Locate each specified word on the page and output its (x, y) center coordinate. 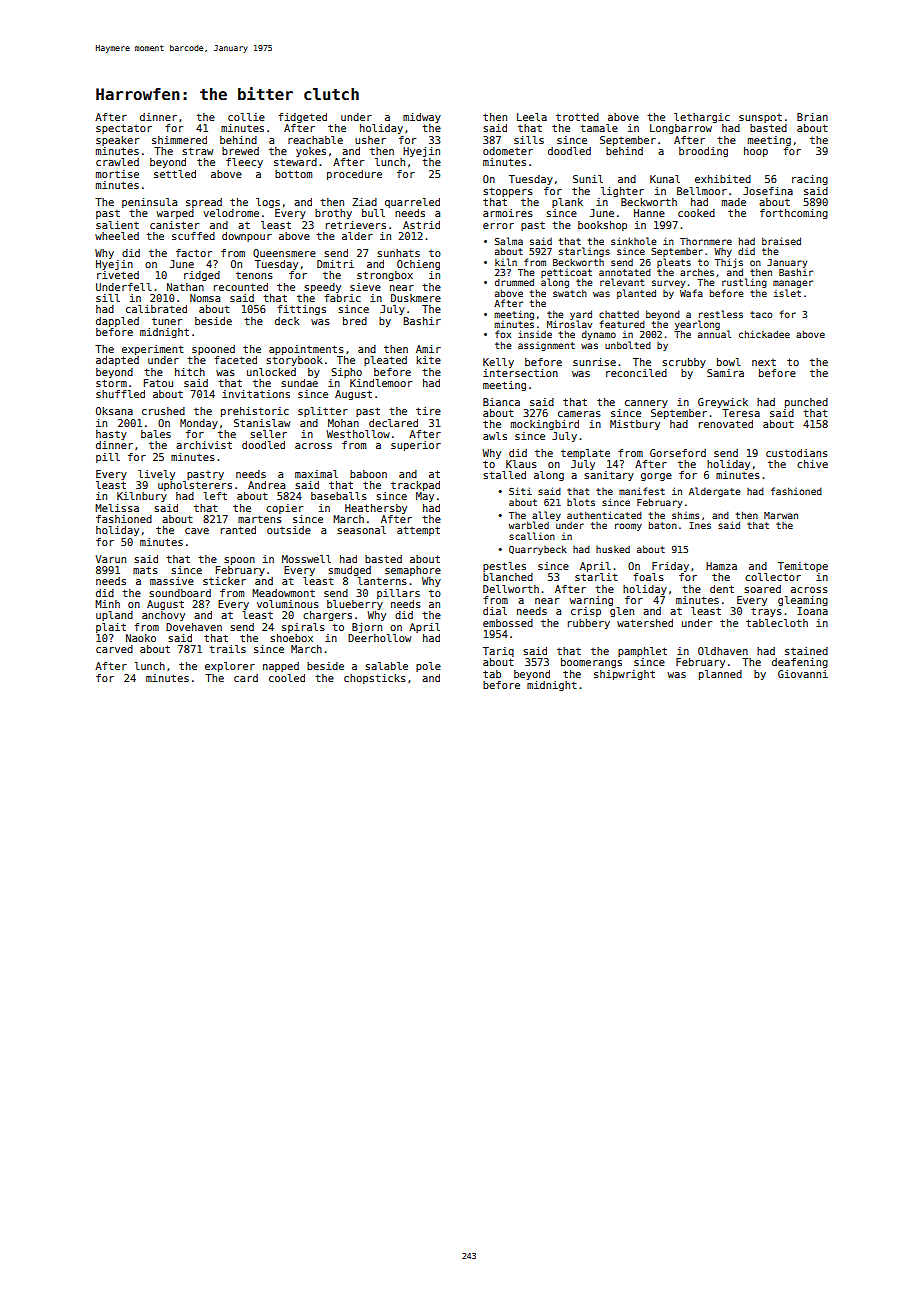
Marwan (781, 515)
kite (429, 360)
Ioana (812, 611)
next (764, 362)
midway (422, 118)
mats (145, 570)
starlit (596, 577)
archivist (204, 445)
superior (416, 446)
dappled (117, 322)
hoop (756, 152)
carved (114, 649)
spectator (124, 129)
